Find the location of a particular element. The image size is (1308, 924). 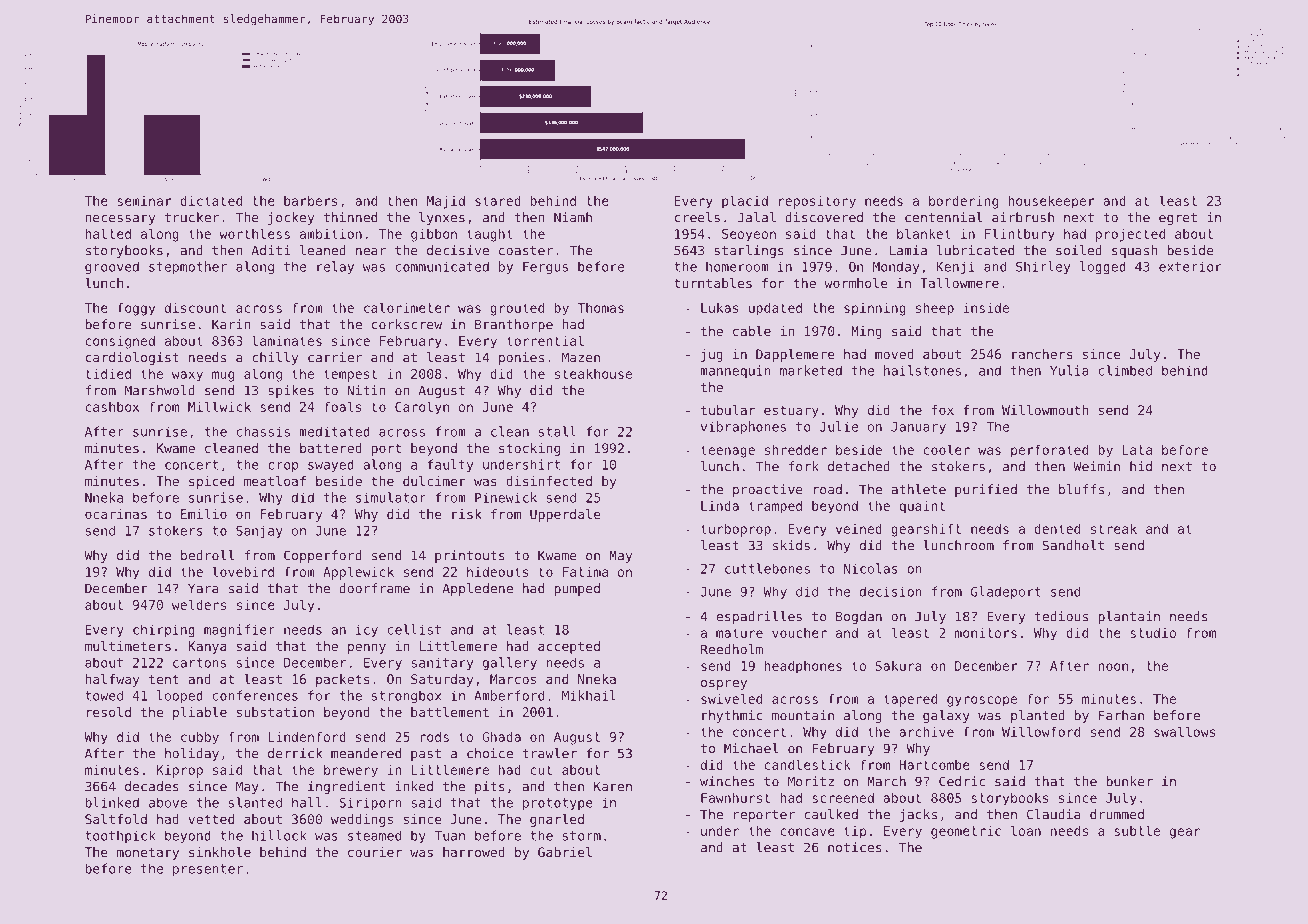

streak is located at coordinates (1114, 528).
